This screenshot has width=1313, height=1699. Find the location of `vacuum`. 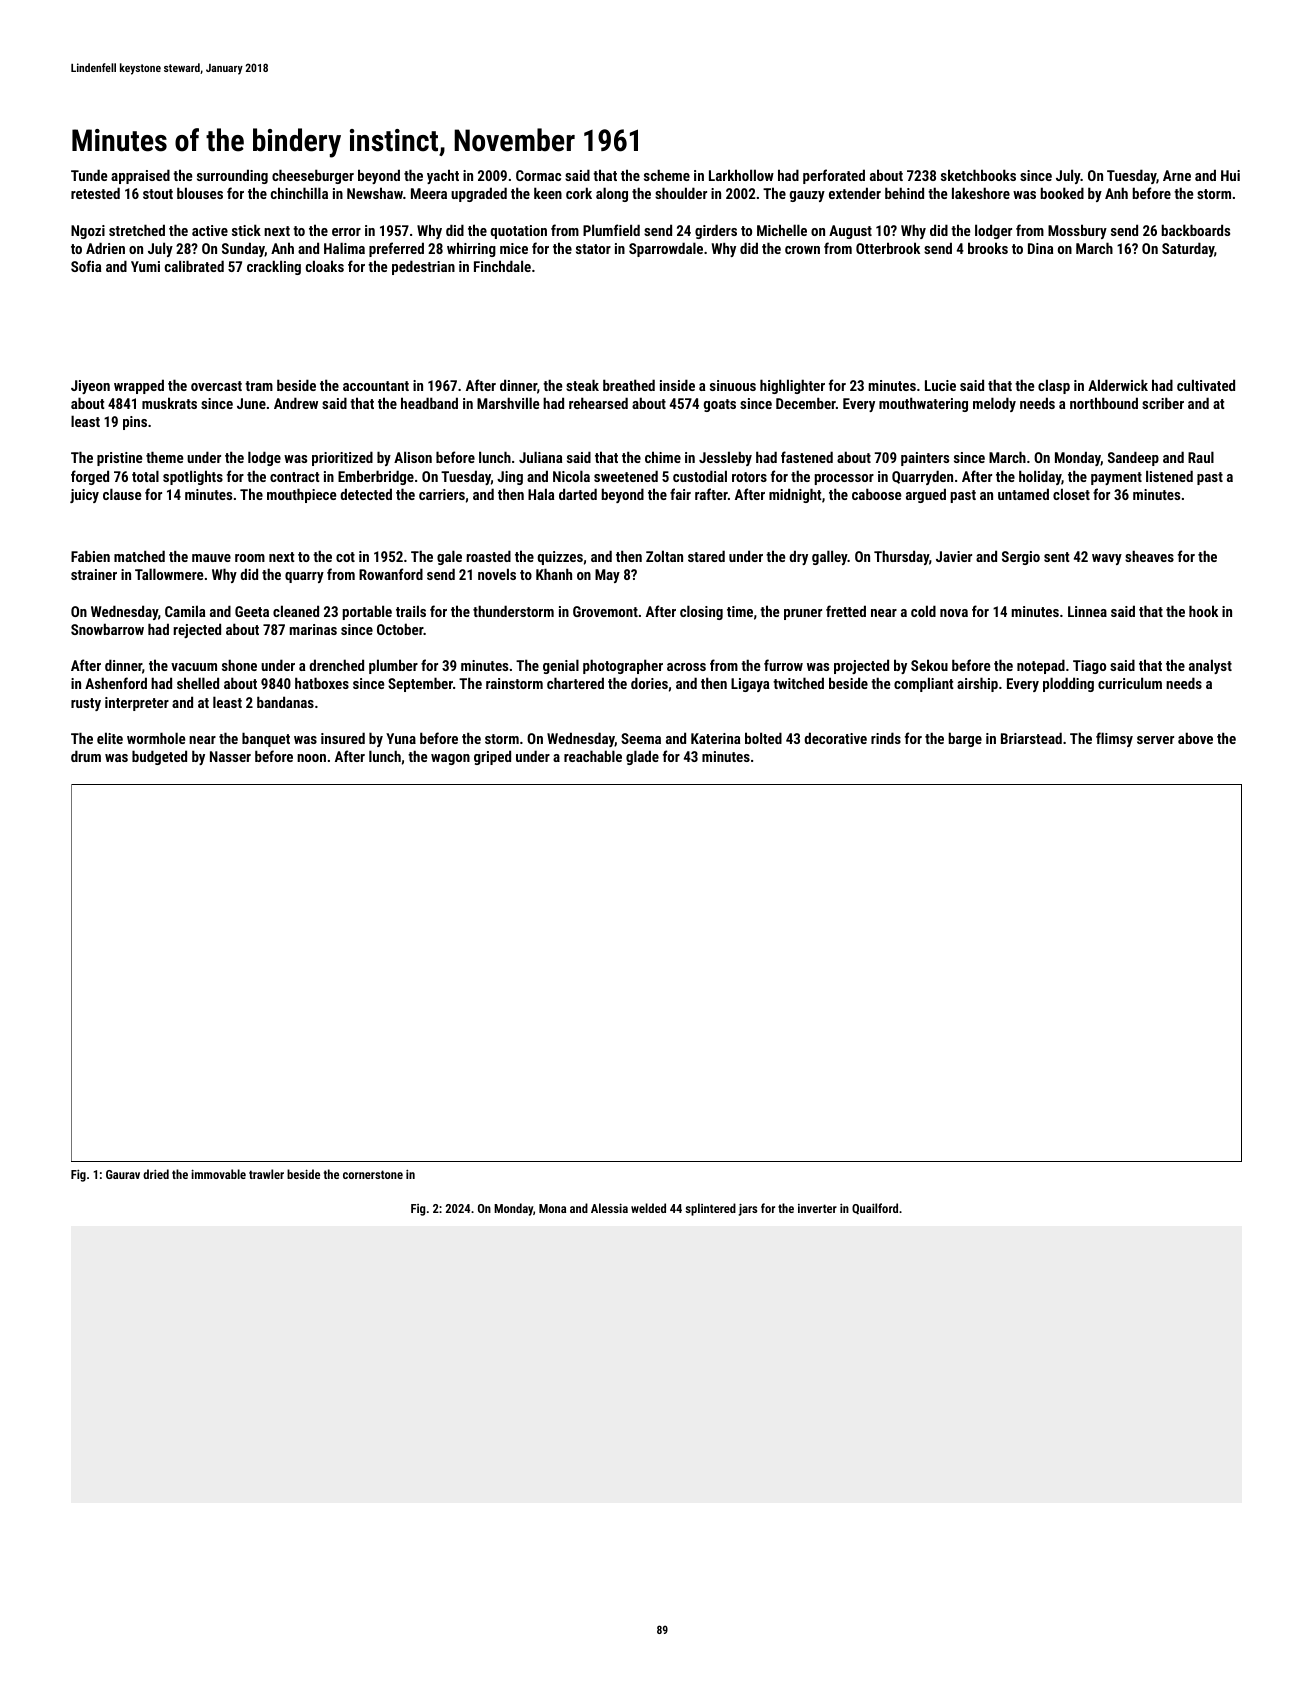

vacuum is located at coordinates (194, 667).
